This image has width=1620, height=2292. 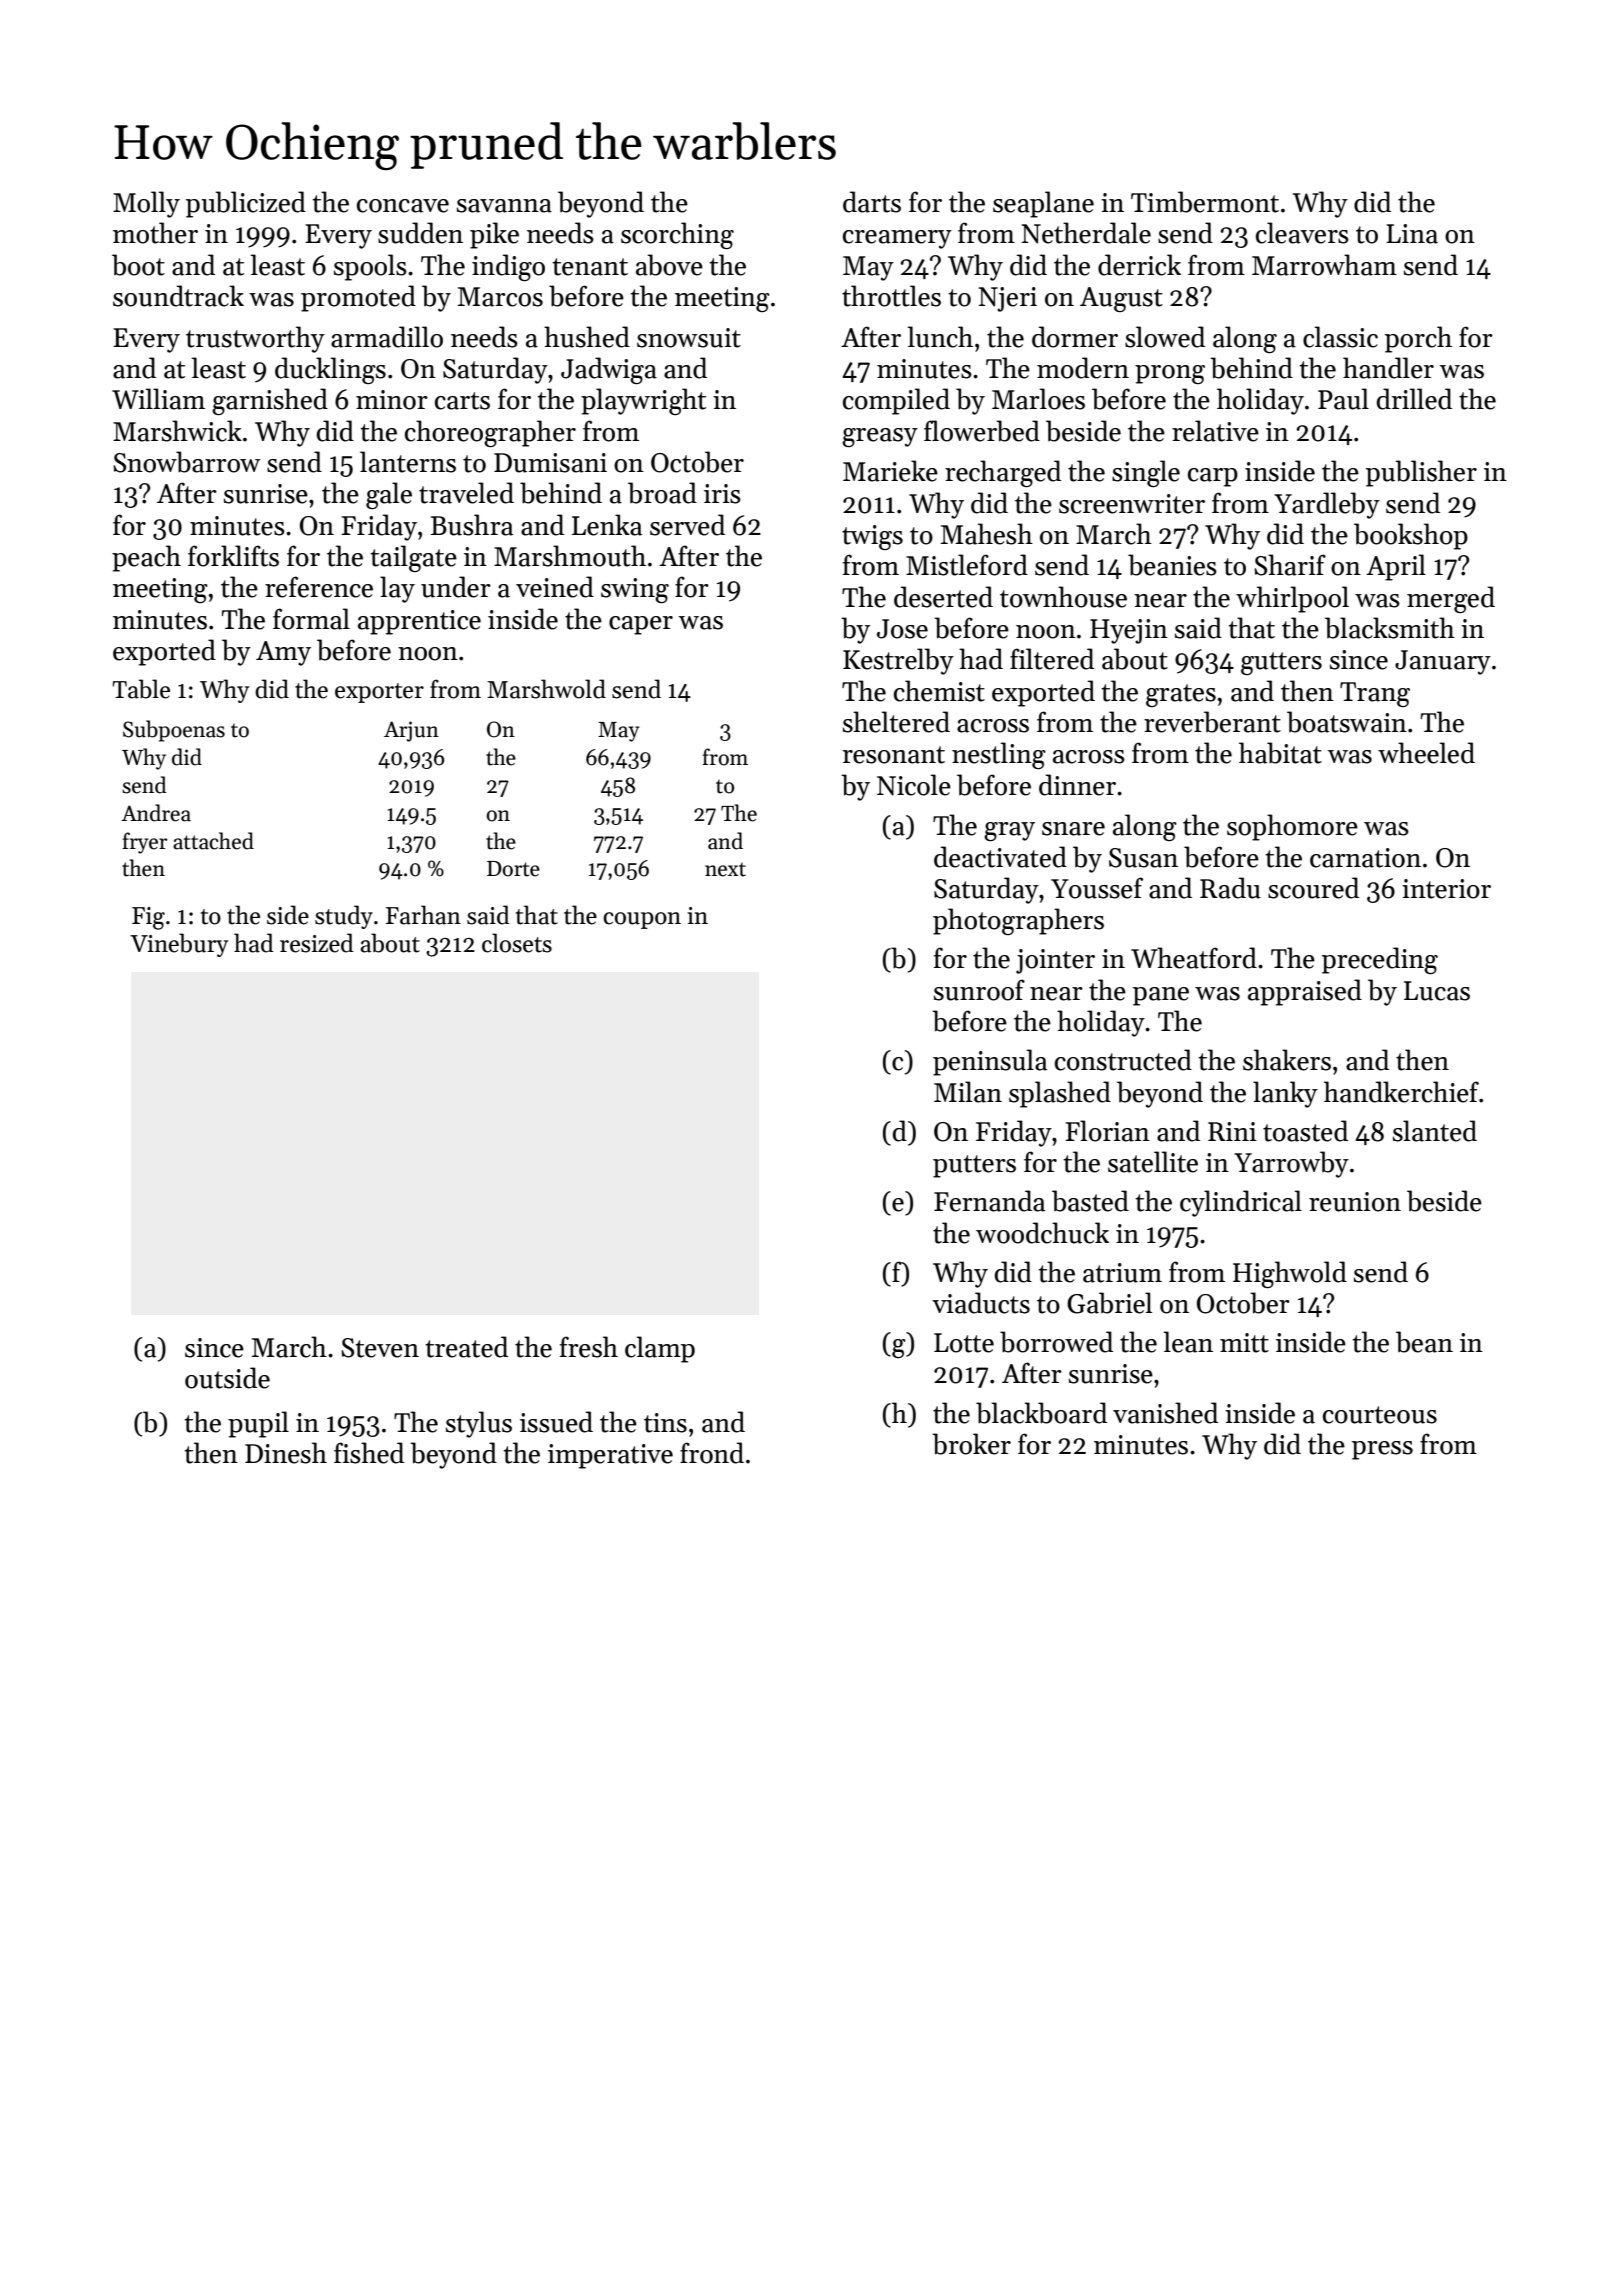 I want to click on frond, so click(x=712, y=1453).
